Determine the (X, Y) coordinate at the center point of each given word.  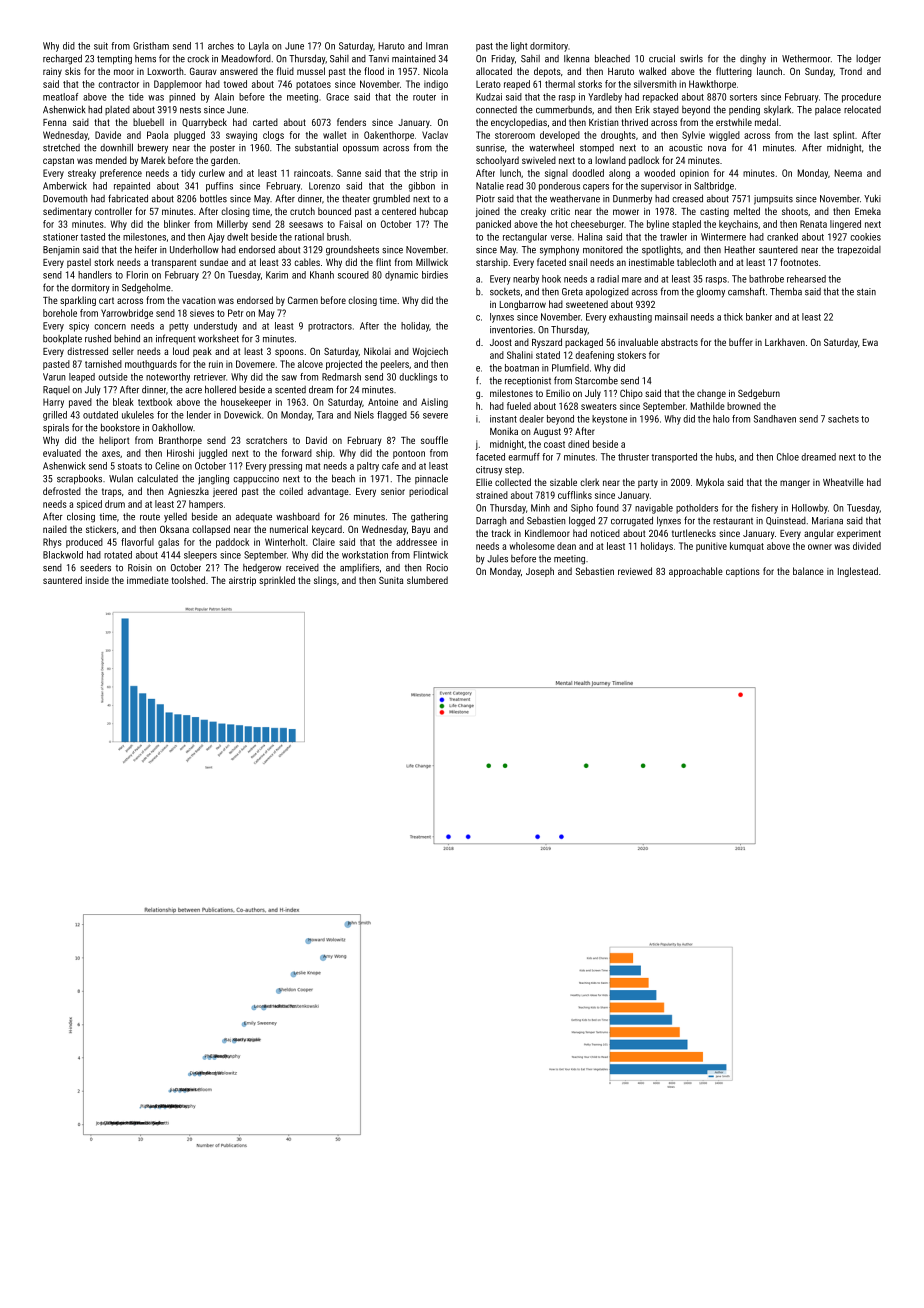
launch (769, 71)
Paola (157, 135)
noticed (605, 533)
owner (820, 547)
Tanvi (379, 58)
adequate (254, 517)
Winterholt (285, 542)
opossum (361, 150)
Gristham (151, 46)
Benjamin (61, 251)
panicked (493, 225)
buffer (741, 342)
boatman (522, 368)
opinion (694, 174)
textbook (155, 402)
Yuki (872, 198)
